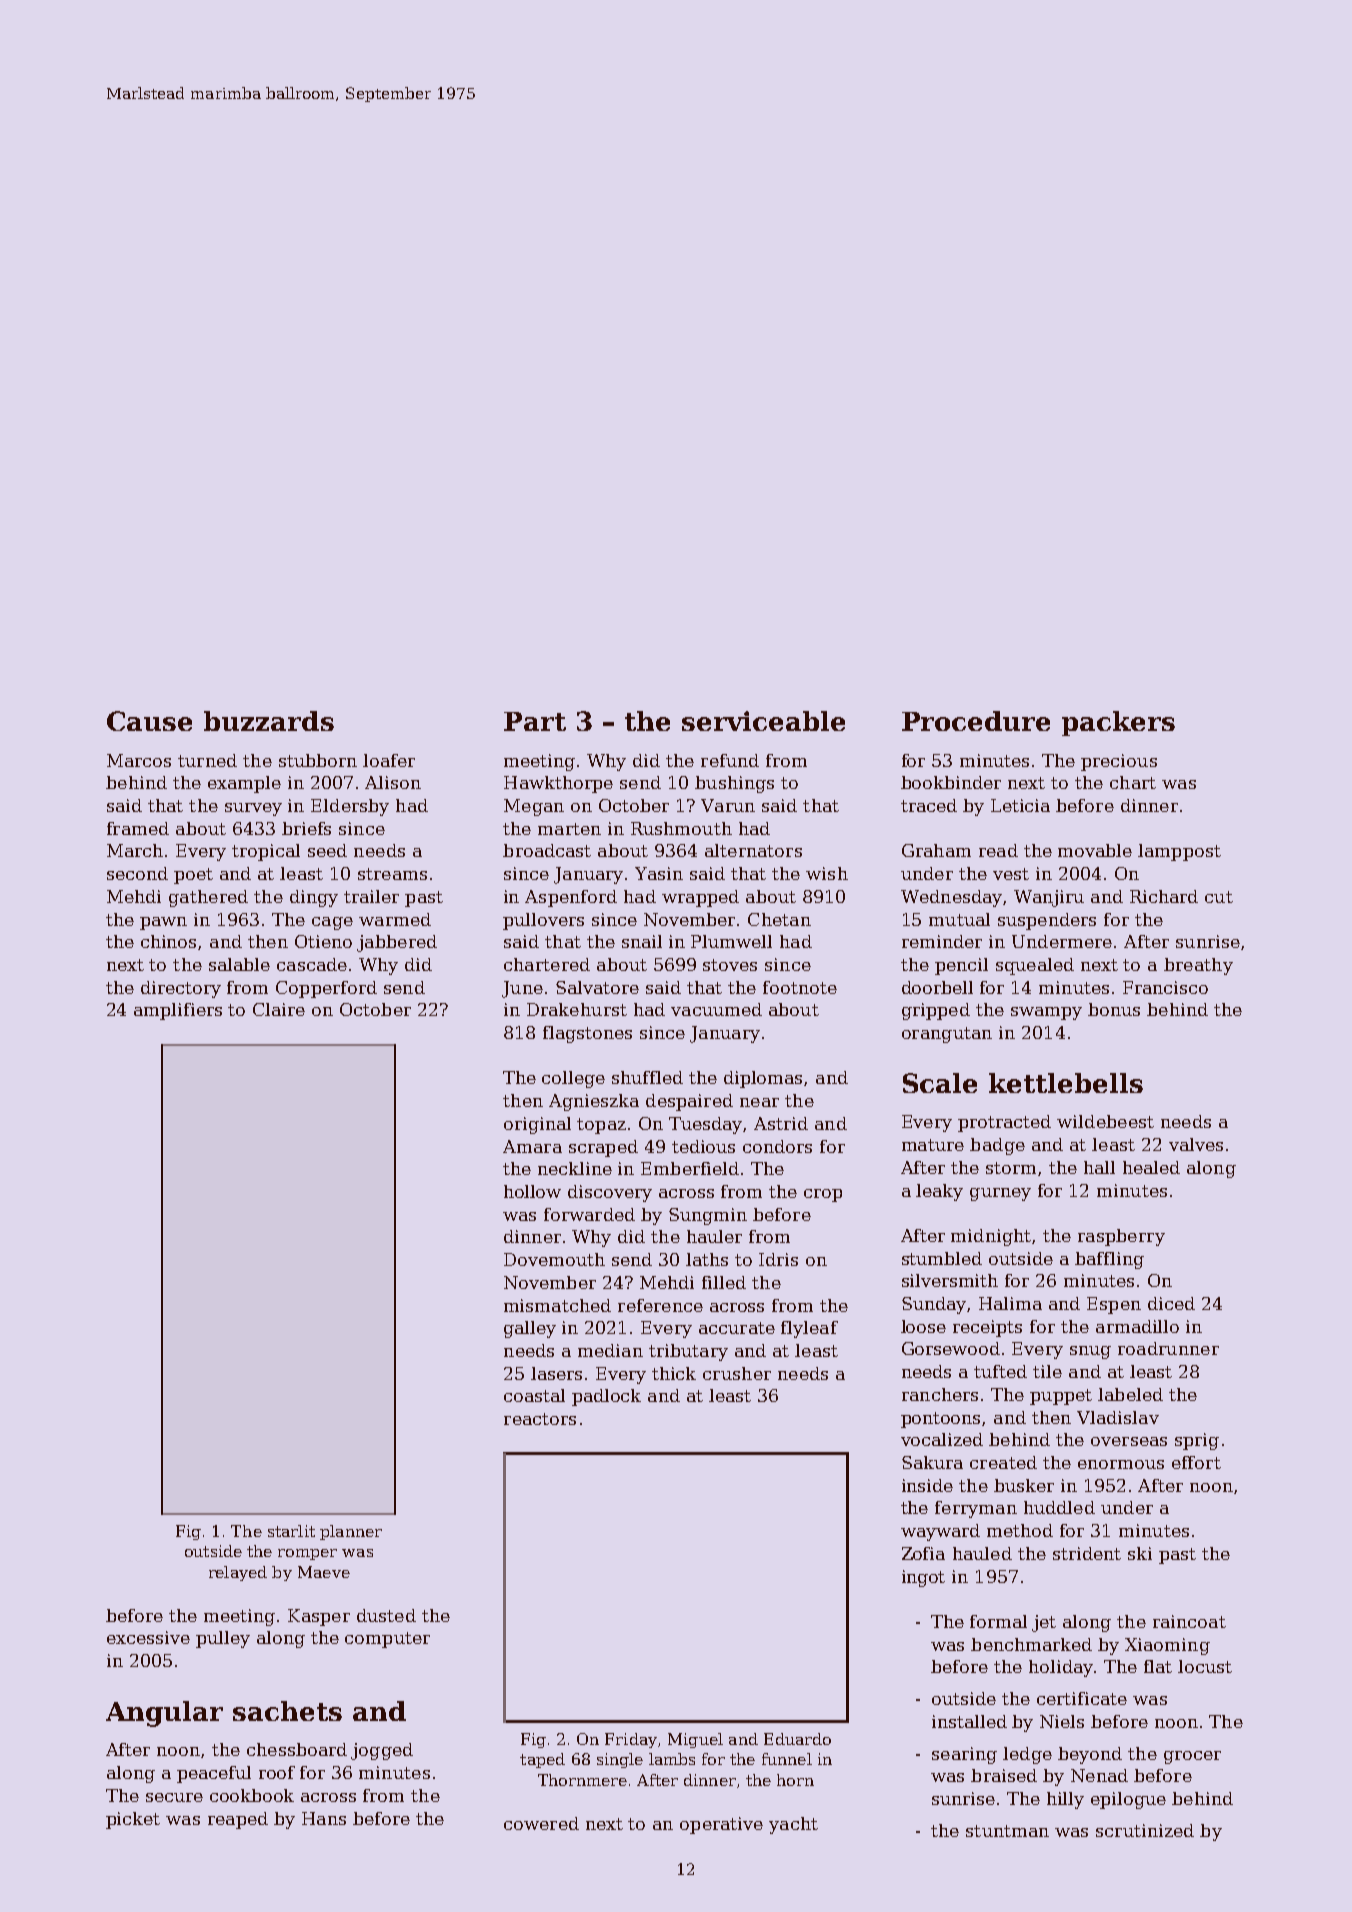 The height and width of the image is (1912, 1352). I want to click on wish, so click(827, 873).
